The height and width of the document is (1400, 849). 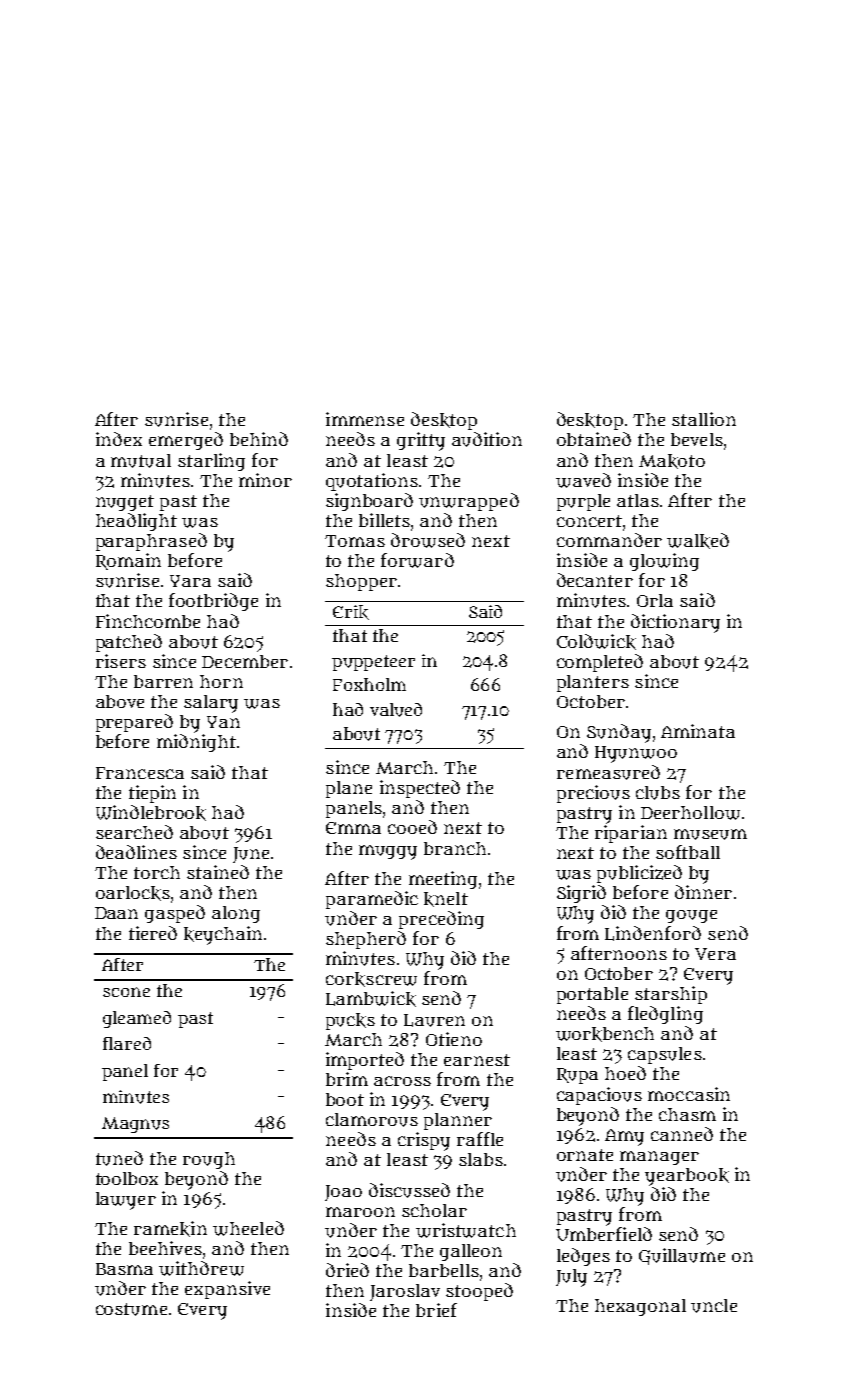 I want to click on Lindenford, so click(x=653, y=933).
